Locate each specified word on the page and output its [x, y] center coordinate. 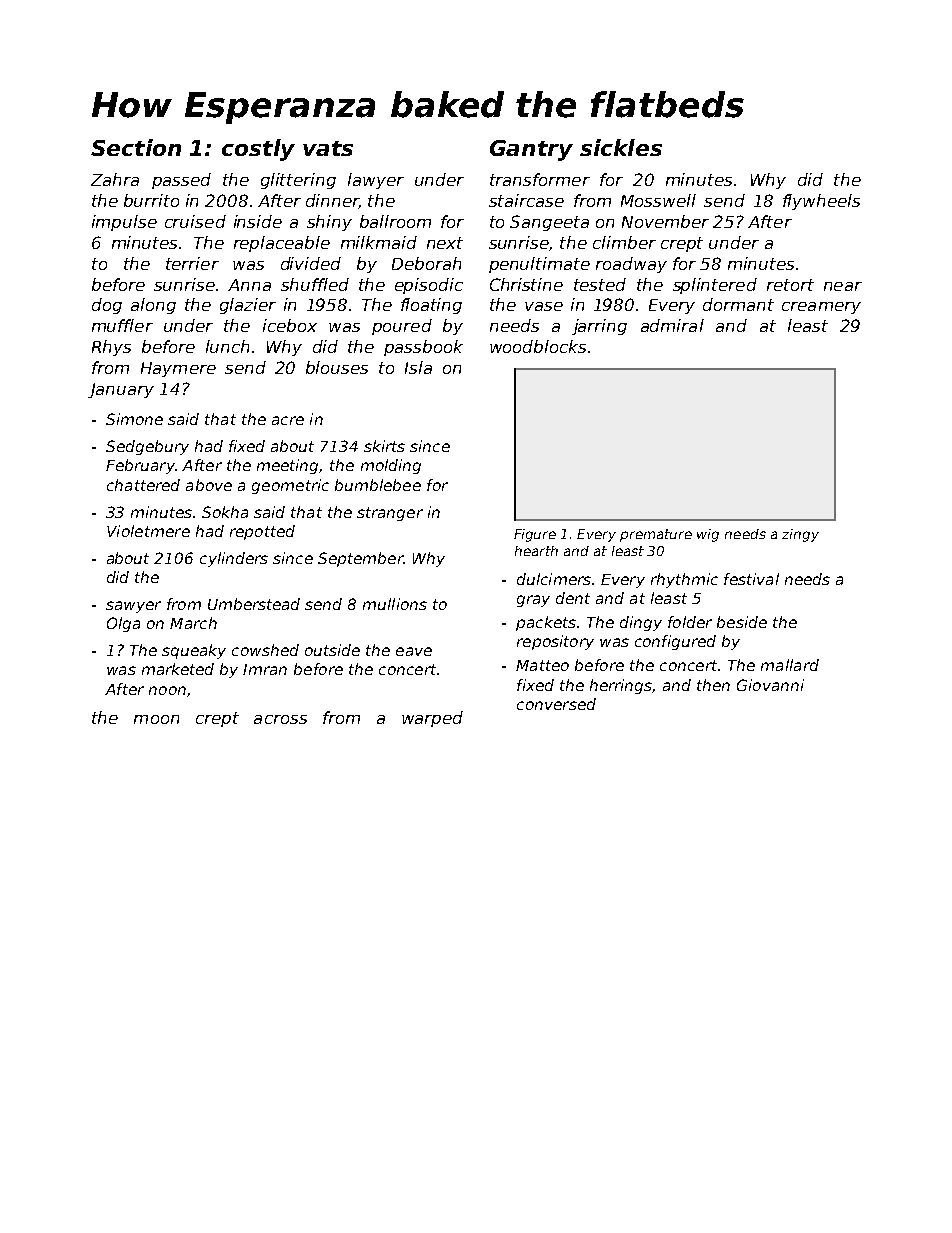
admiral [672, 325]
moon [156, 719]
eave [414, 651]
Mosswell [658, 200]
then [713, 685]
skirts [384, 446]
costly [258, 150]
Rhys [111, 348]
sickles [621, 147]
